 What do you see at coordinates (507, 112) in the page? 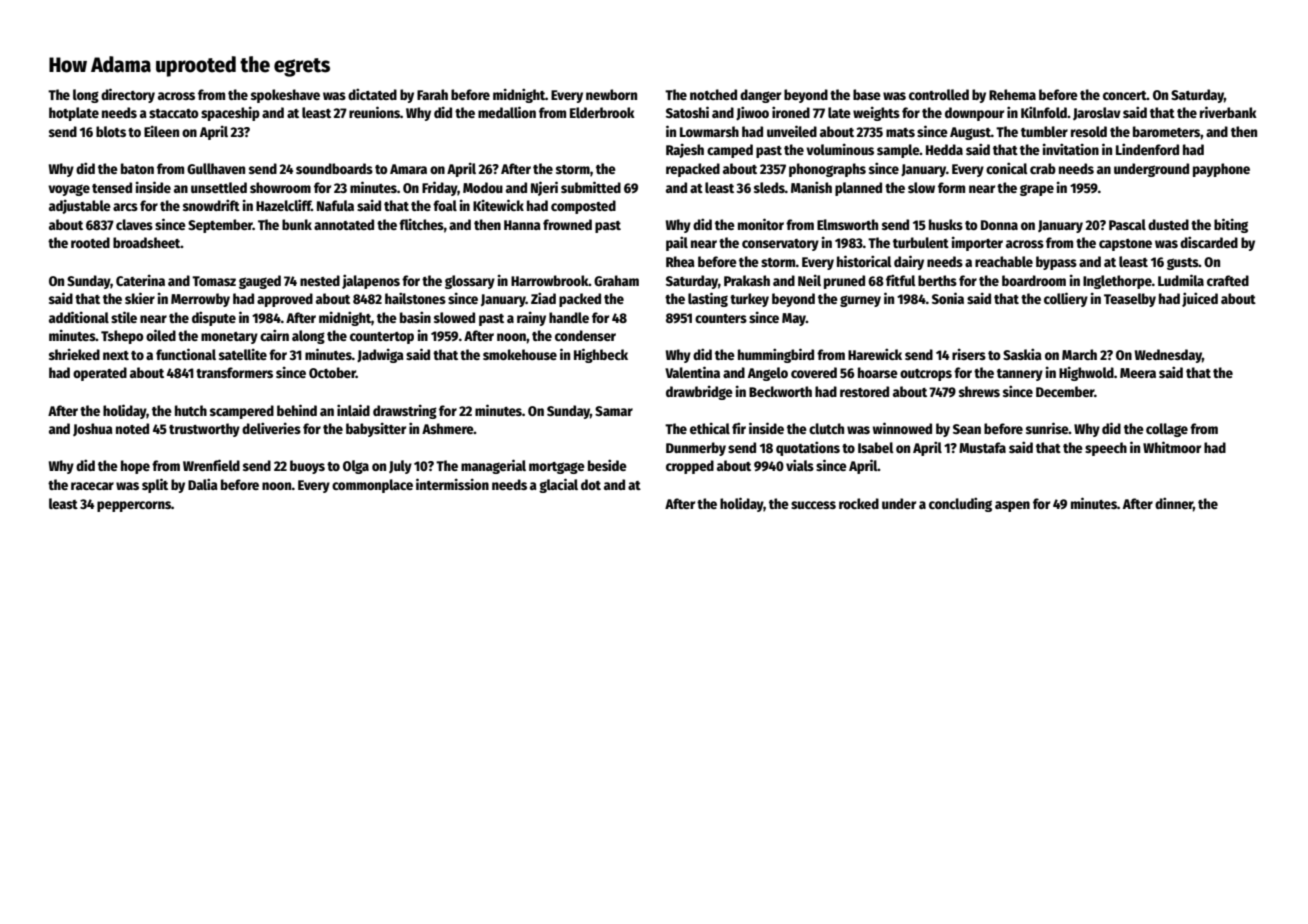
I see `medallion` at bounding box center [507, 112].
